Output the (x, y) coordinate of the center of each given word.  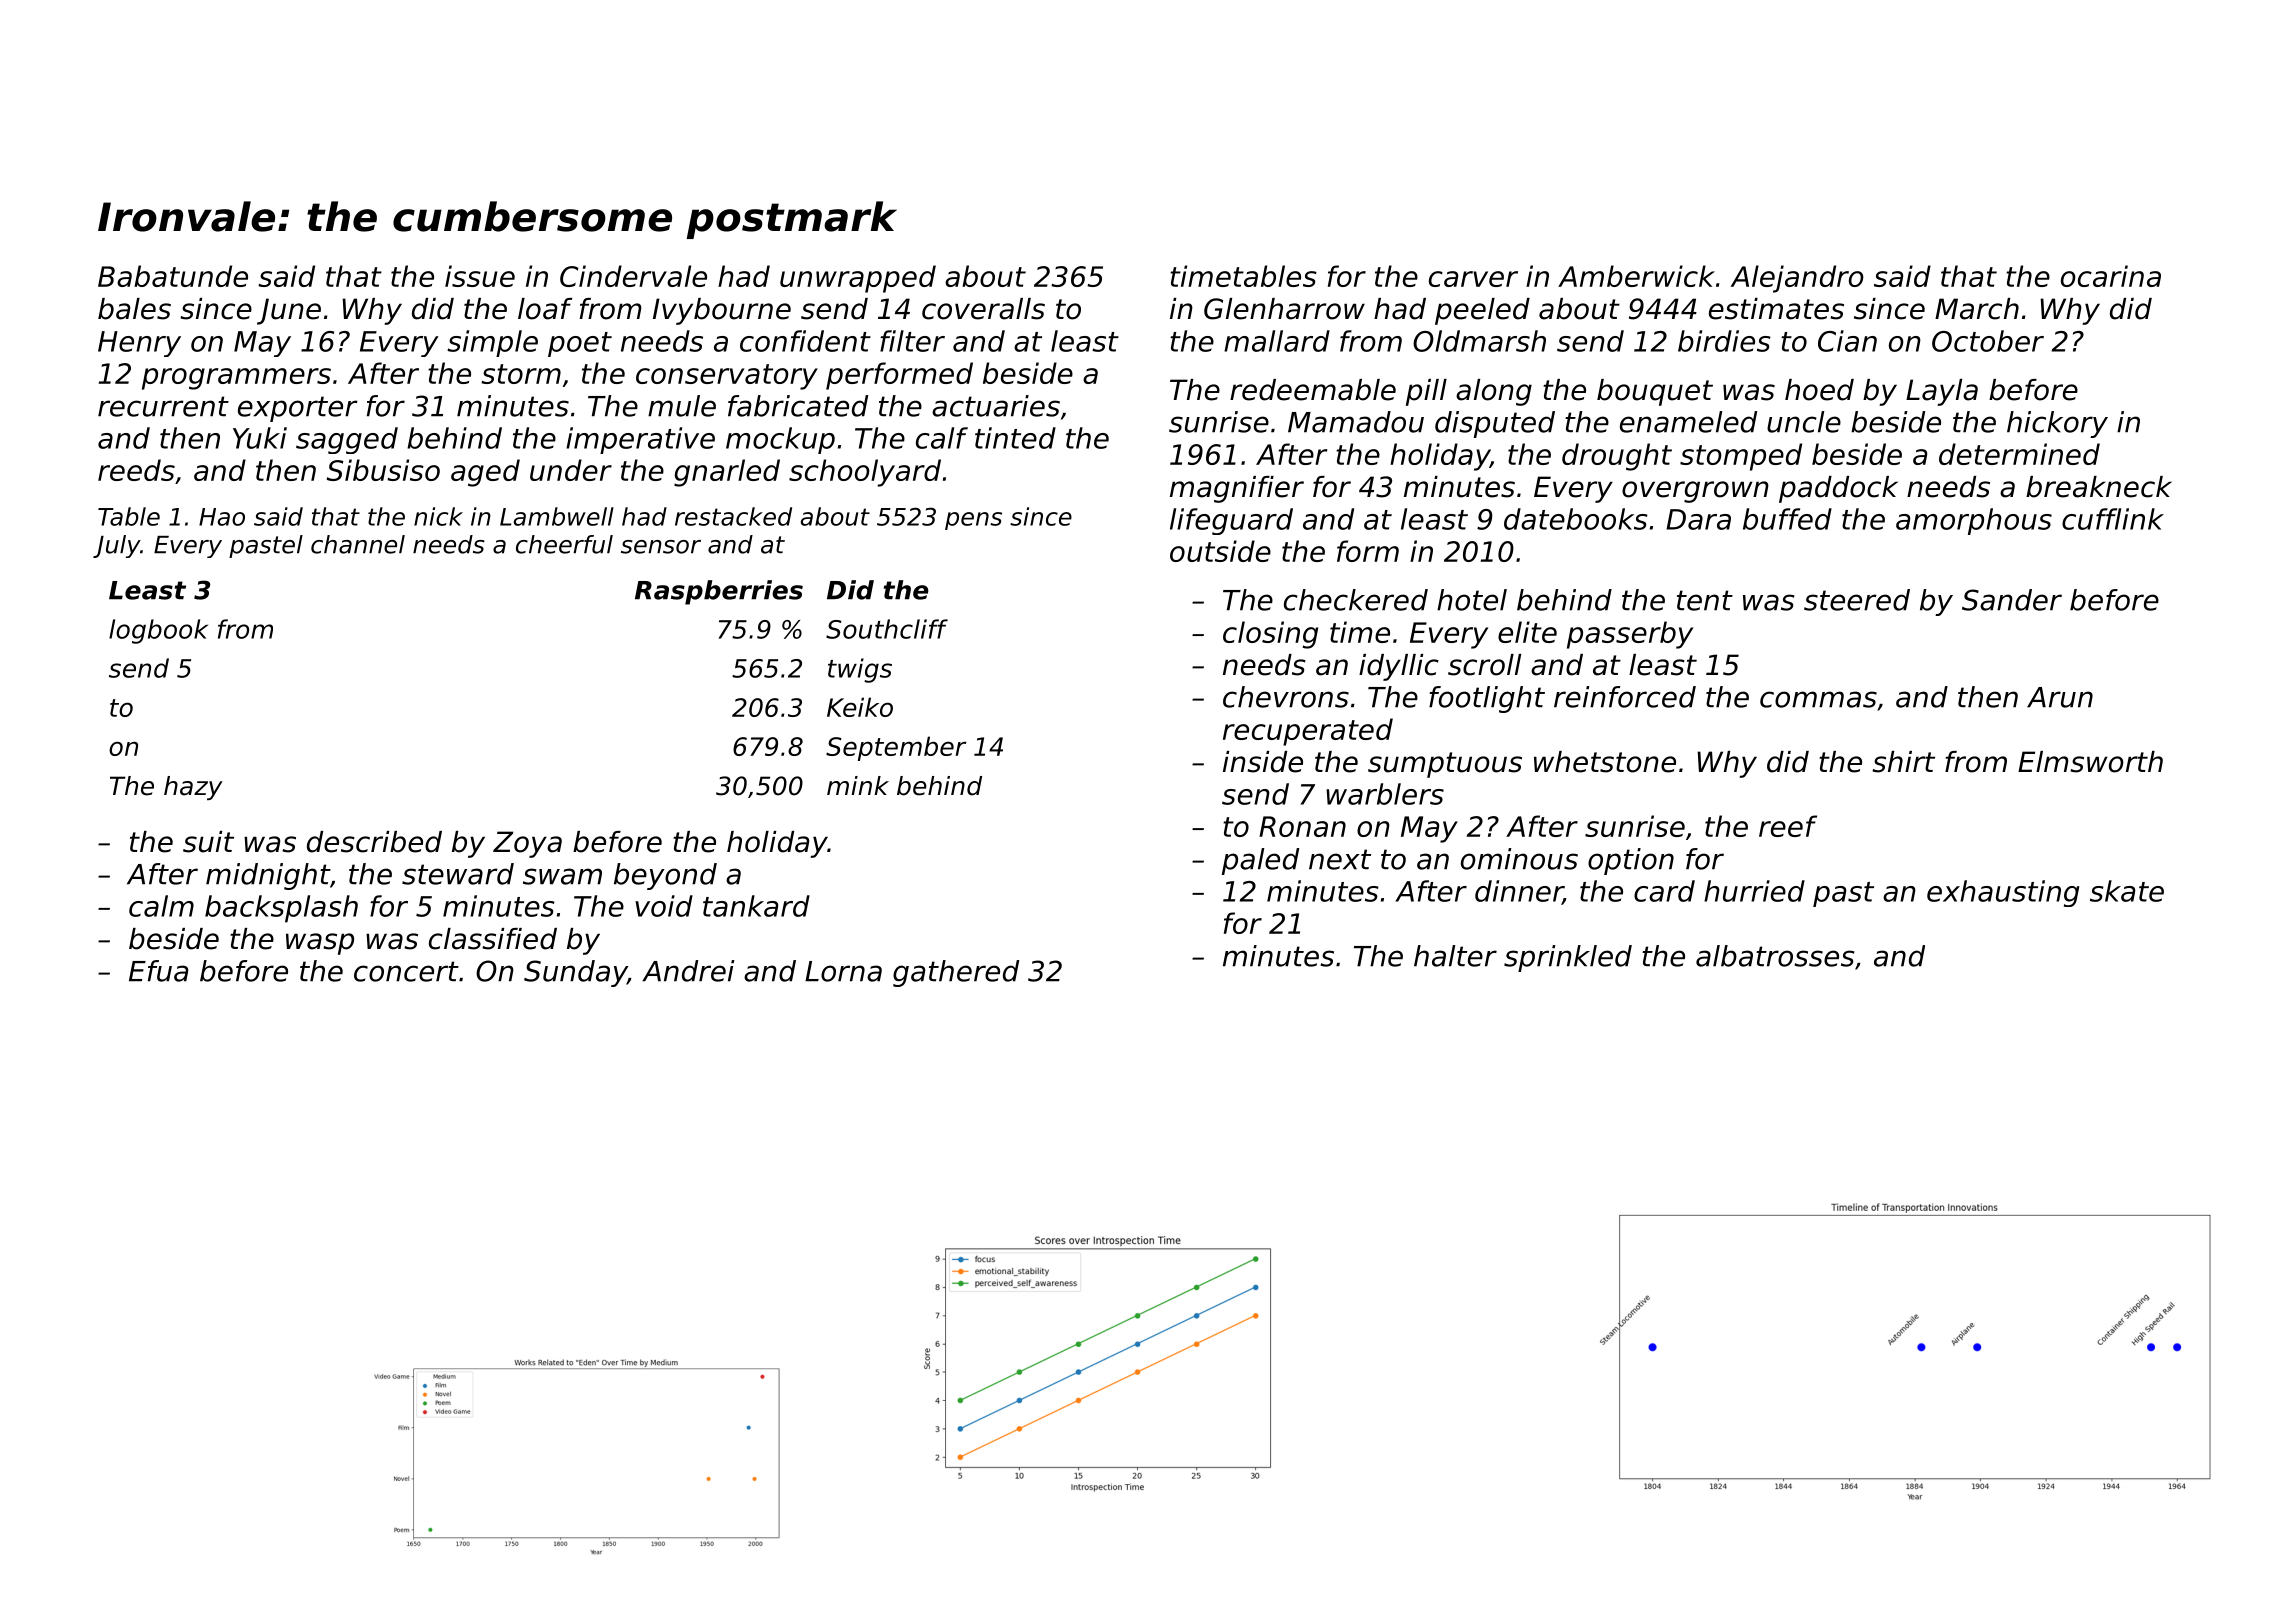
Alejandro (1797, 279)
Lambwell (557, 516)
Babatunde (173, 276)
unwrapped (858, 279)
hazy (193, 788)
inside (1263, 762)
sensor (661, 547)
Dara (1698, 519)
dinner (1519, 892)
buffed (1787, 519)
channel (358, 544)
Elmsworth (2090, 762)
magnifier (1237, 489)
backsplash (281, 909)
